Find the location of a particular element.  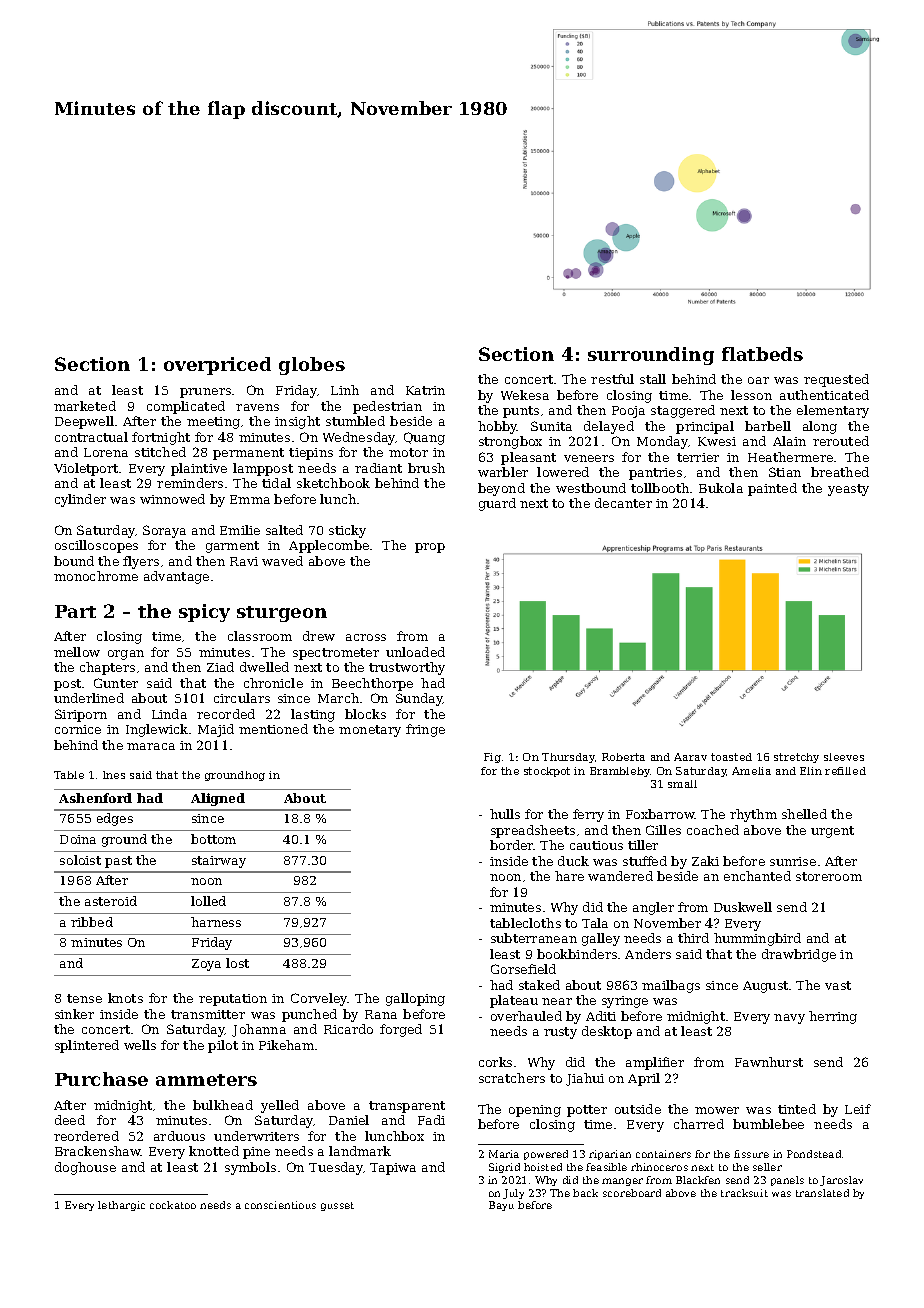

Bayu is located at coordinates (501, 1206).
